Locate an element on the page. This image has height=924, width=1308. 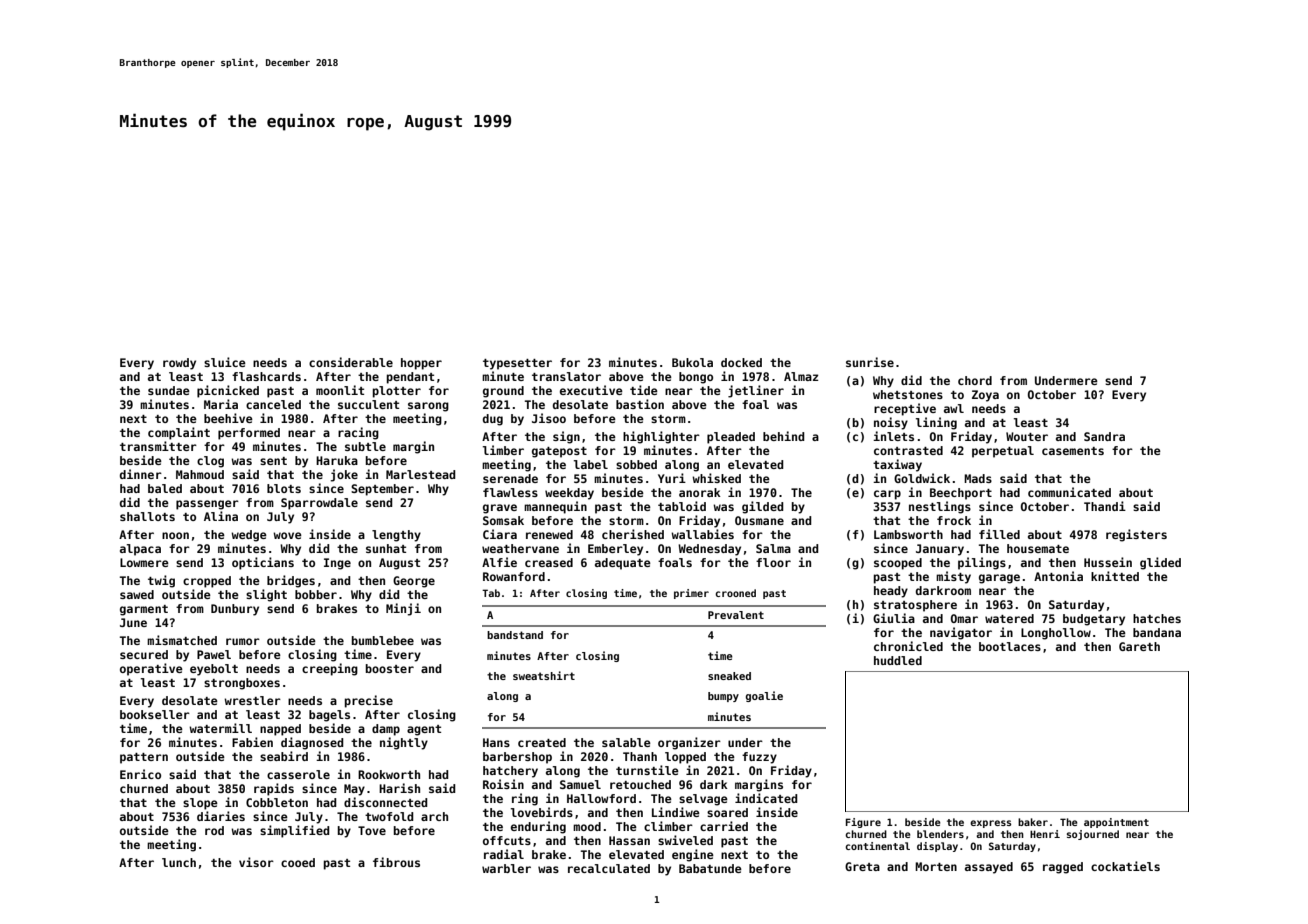
engine is located at coordinates (693, 855).
